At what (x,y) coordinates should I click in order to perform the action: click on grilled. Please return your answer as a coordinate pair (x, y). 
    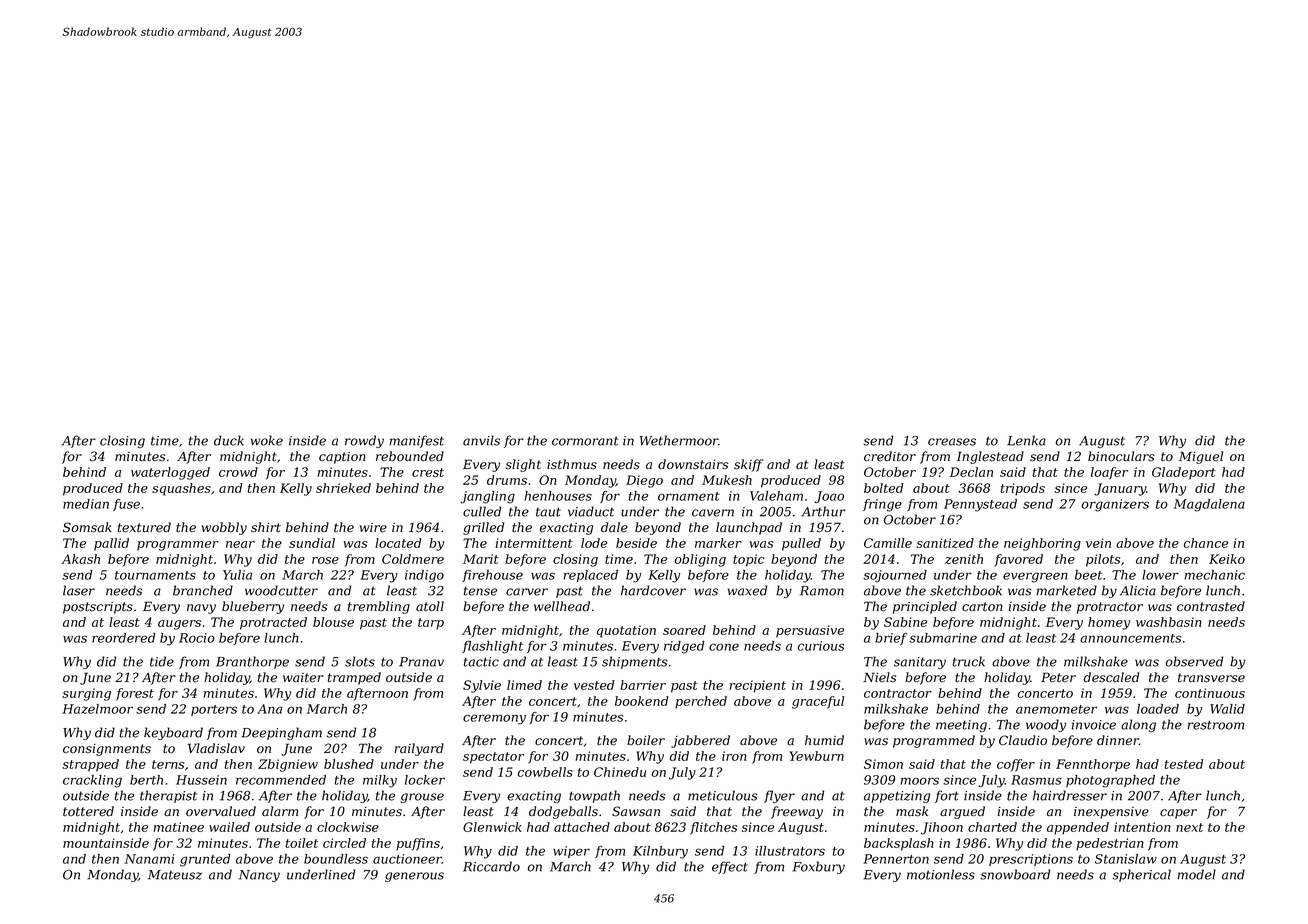
    Looking at the image, I should click on (483, 528).
